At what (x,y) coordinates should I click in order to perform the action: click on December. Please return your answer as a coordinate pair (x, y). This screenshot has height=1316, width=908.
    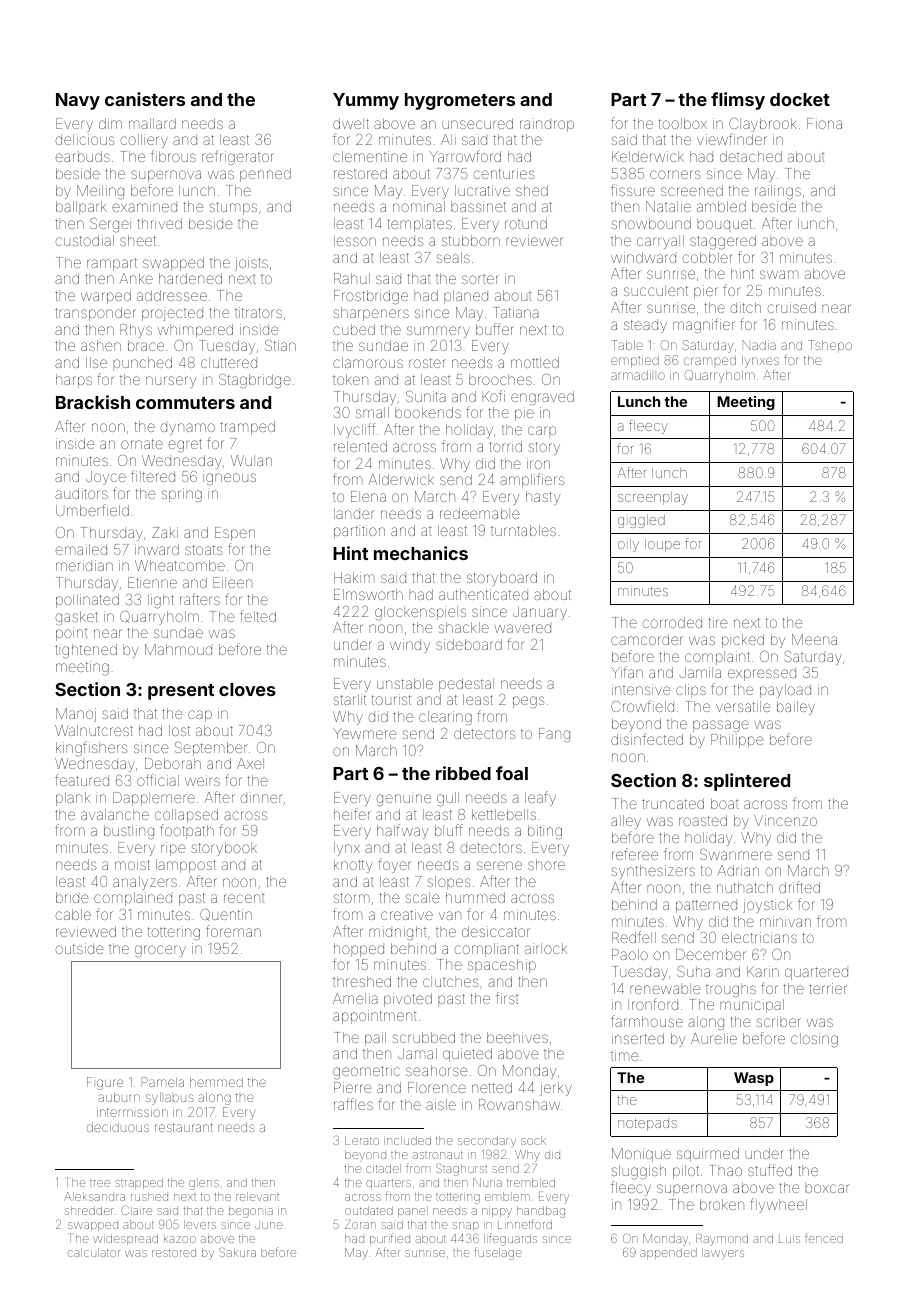
    Looking at the image, I should click on (711, 954).
